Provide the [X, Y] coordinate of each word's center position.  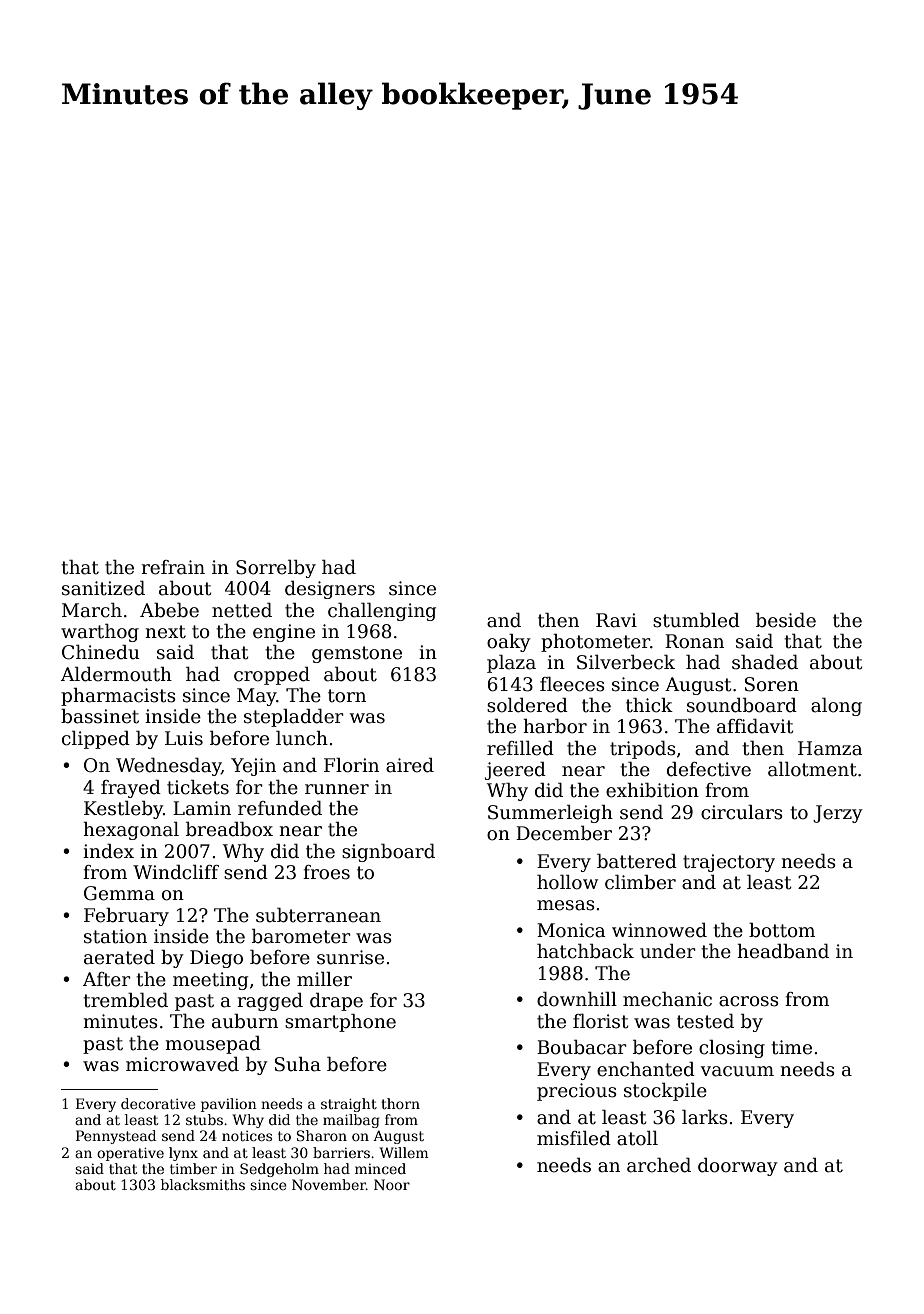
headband [783, 951]
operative [130, 1154]
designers [330, 590]
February [126, 917]
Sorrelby [276, 569]
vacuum [737, 1071]
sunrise [350, 957]
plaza [511, 664]
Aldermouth [116, 674]
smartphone [340, 1023]
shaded [765, 662]
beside [786, 620]
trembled [125, 1000]
